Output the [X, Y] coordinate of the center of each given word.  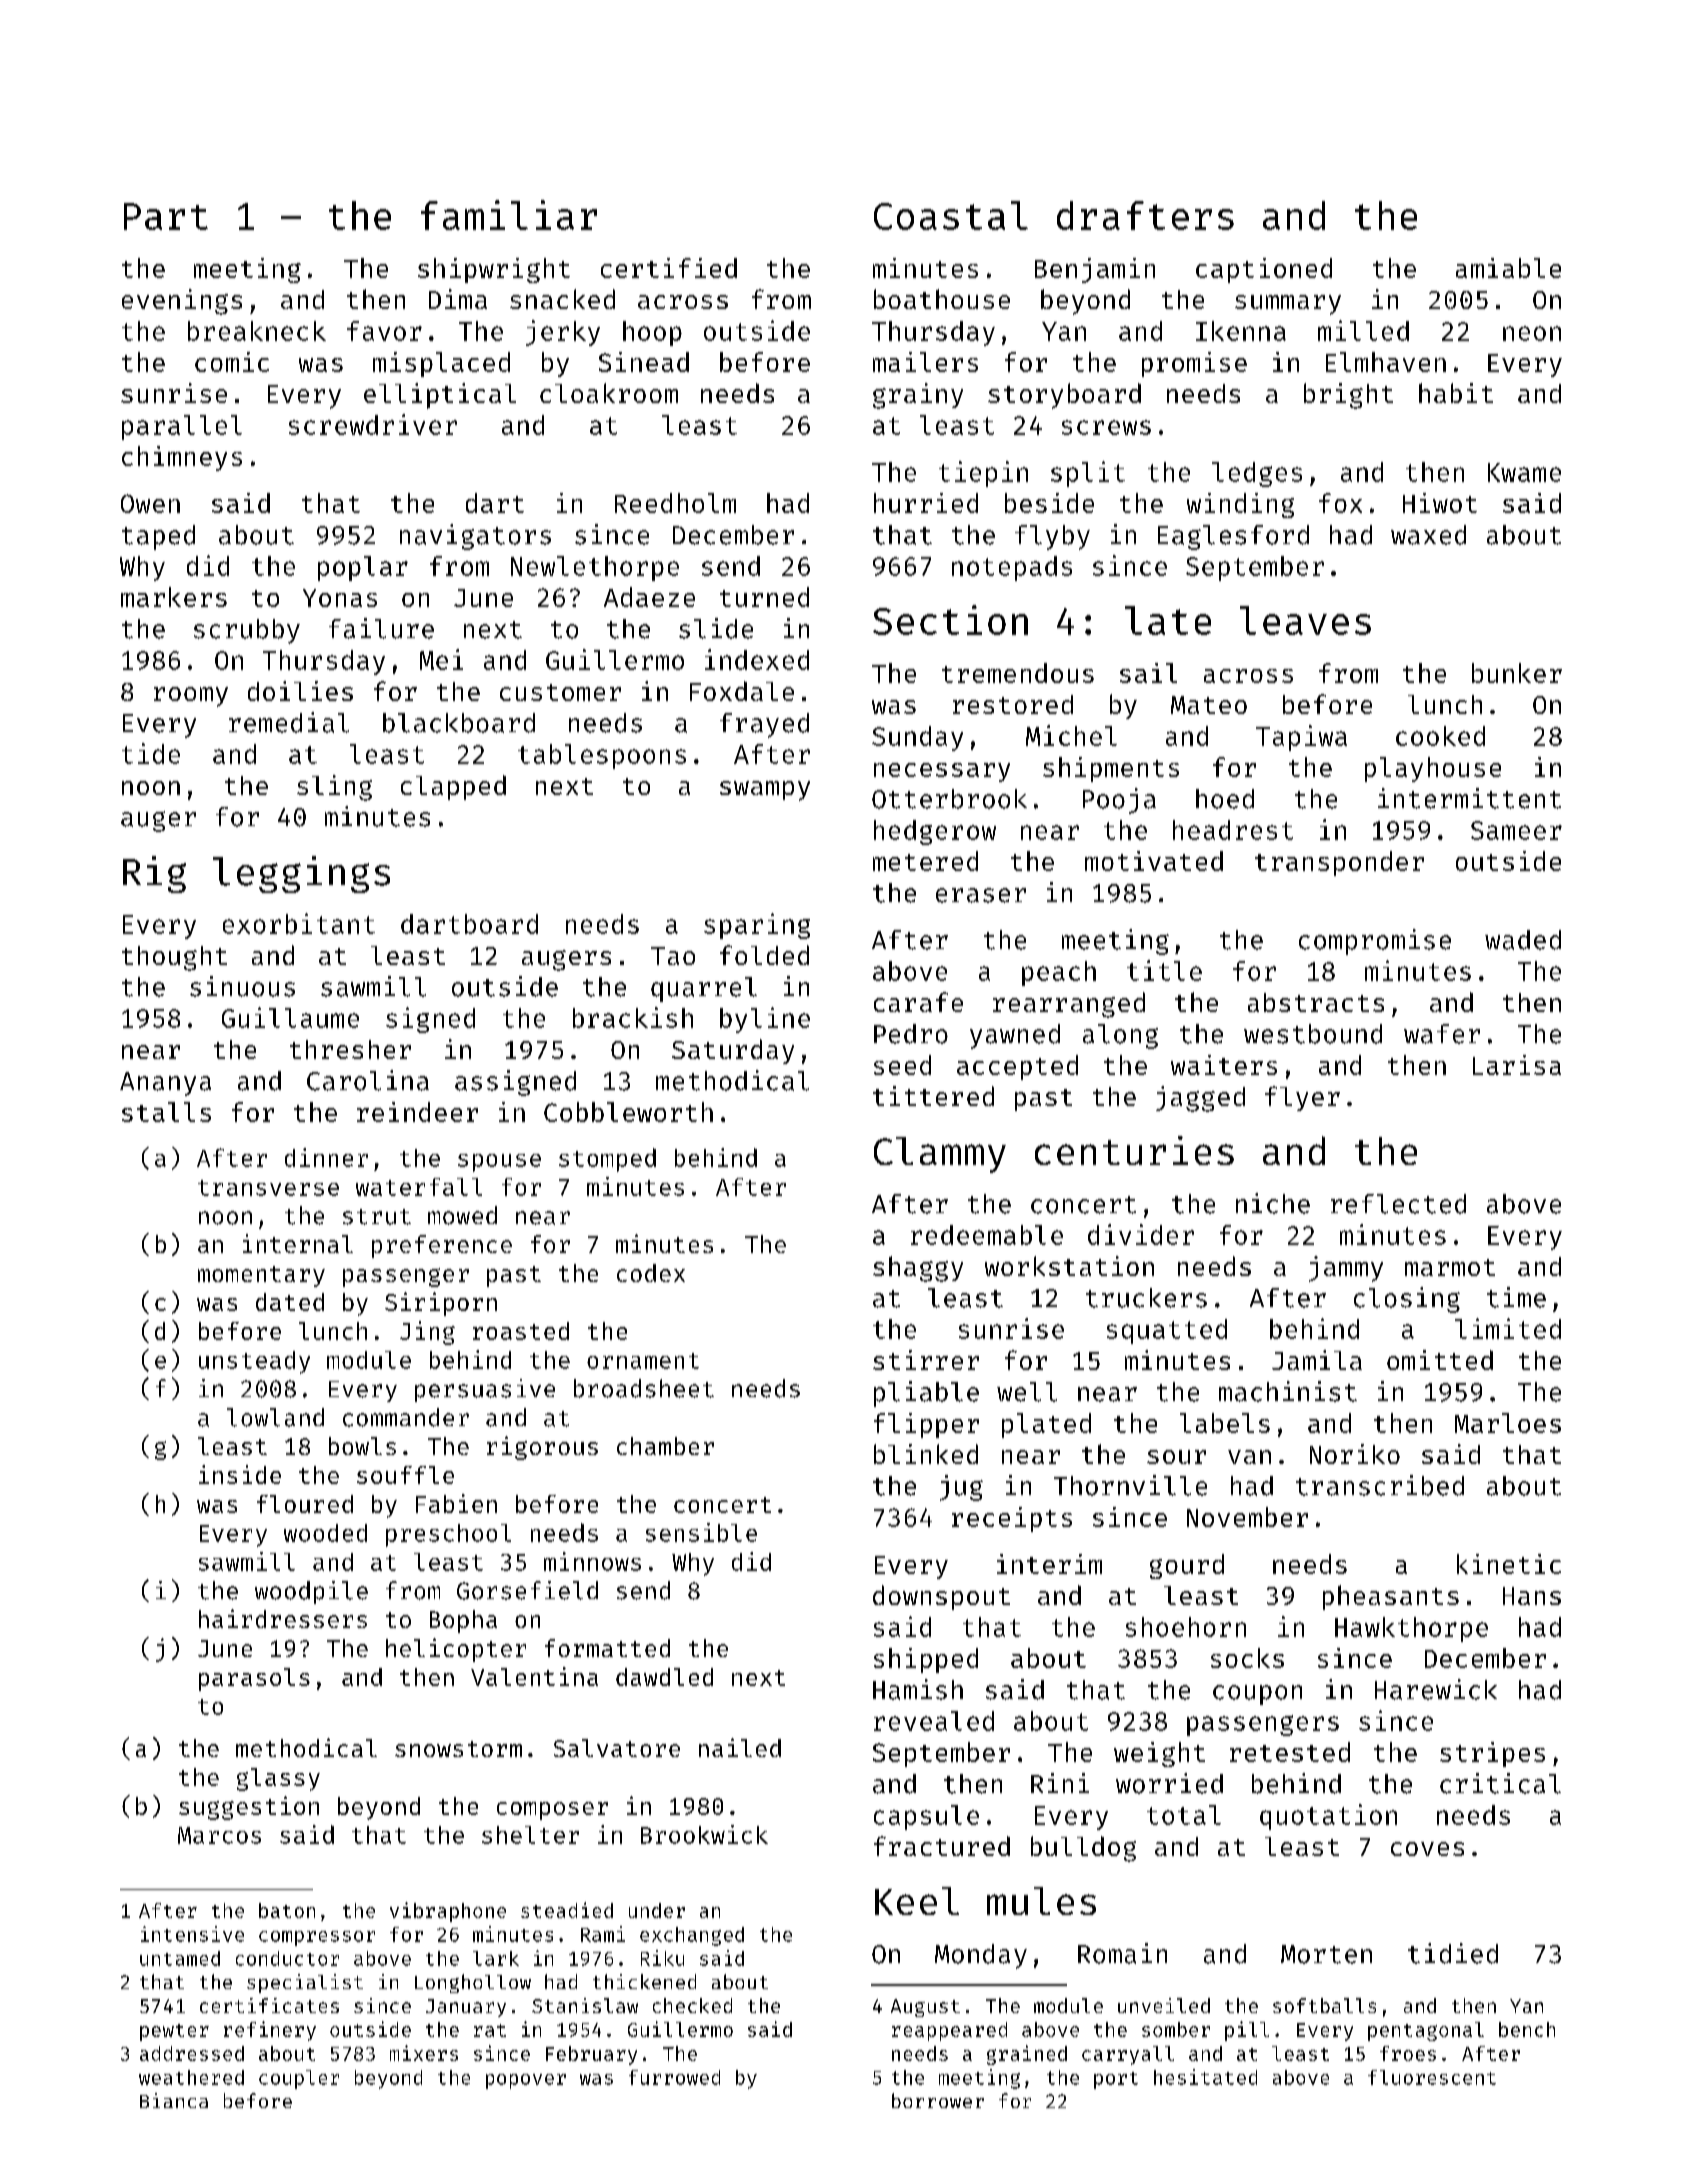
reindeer [417, 1112]
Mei [441, 659]
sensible [701, 1532]
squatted [1167, 1331]
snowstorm [458, 1749]
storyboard [1064, 396]
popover [526, 2081]
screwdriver [373, 424]
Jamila [1317, 1360]
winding [1240, 505]
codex [651, 1273]
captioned [1264, 270]
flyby [1052, 537]
